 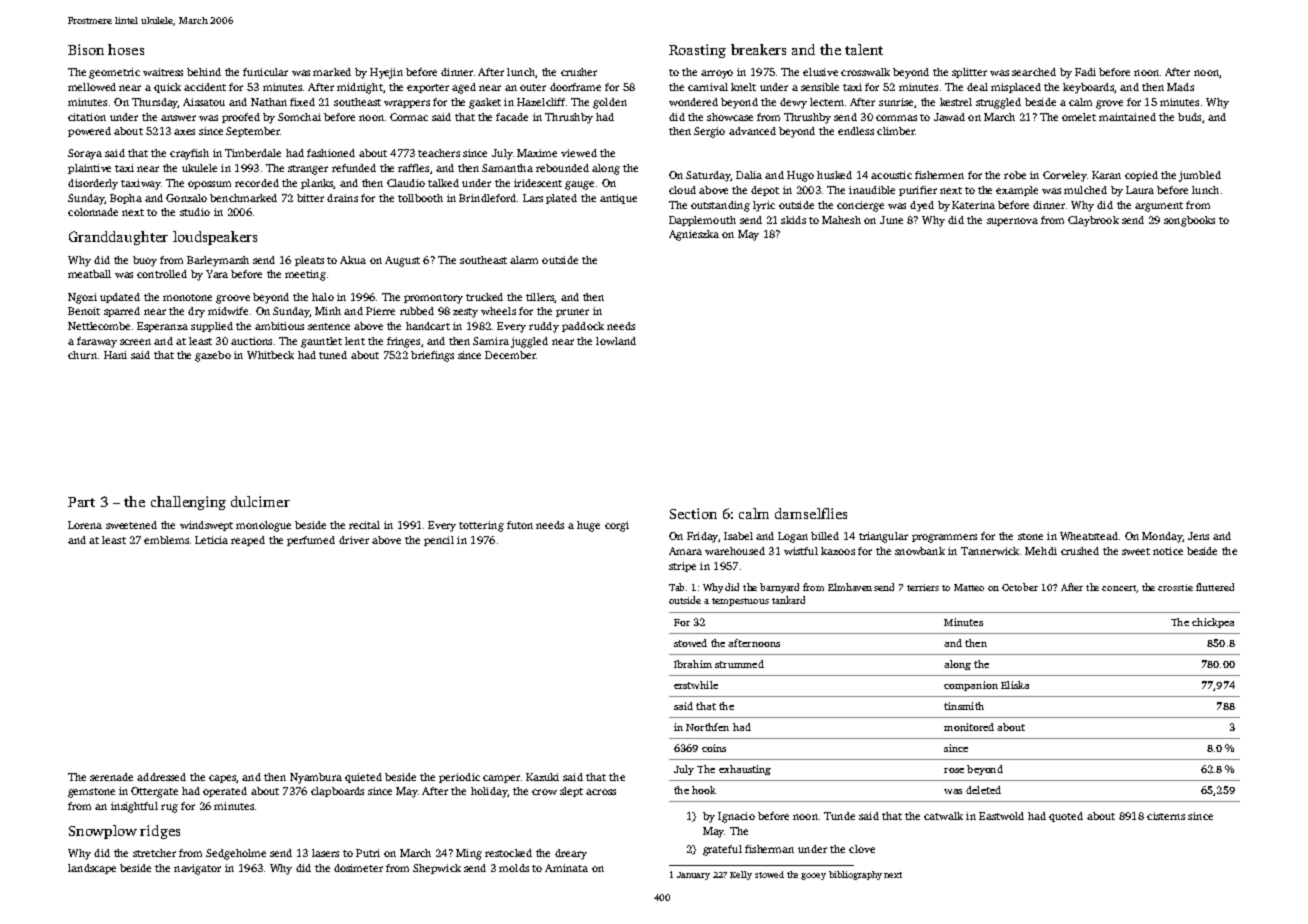 I want to click on addressed, so click(x=161, y=777).
